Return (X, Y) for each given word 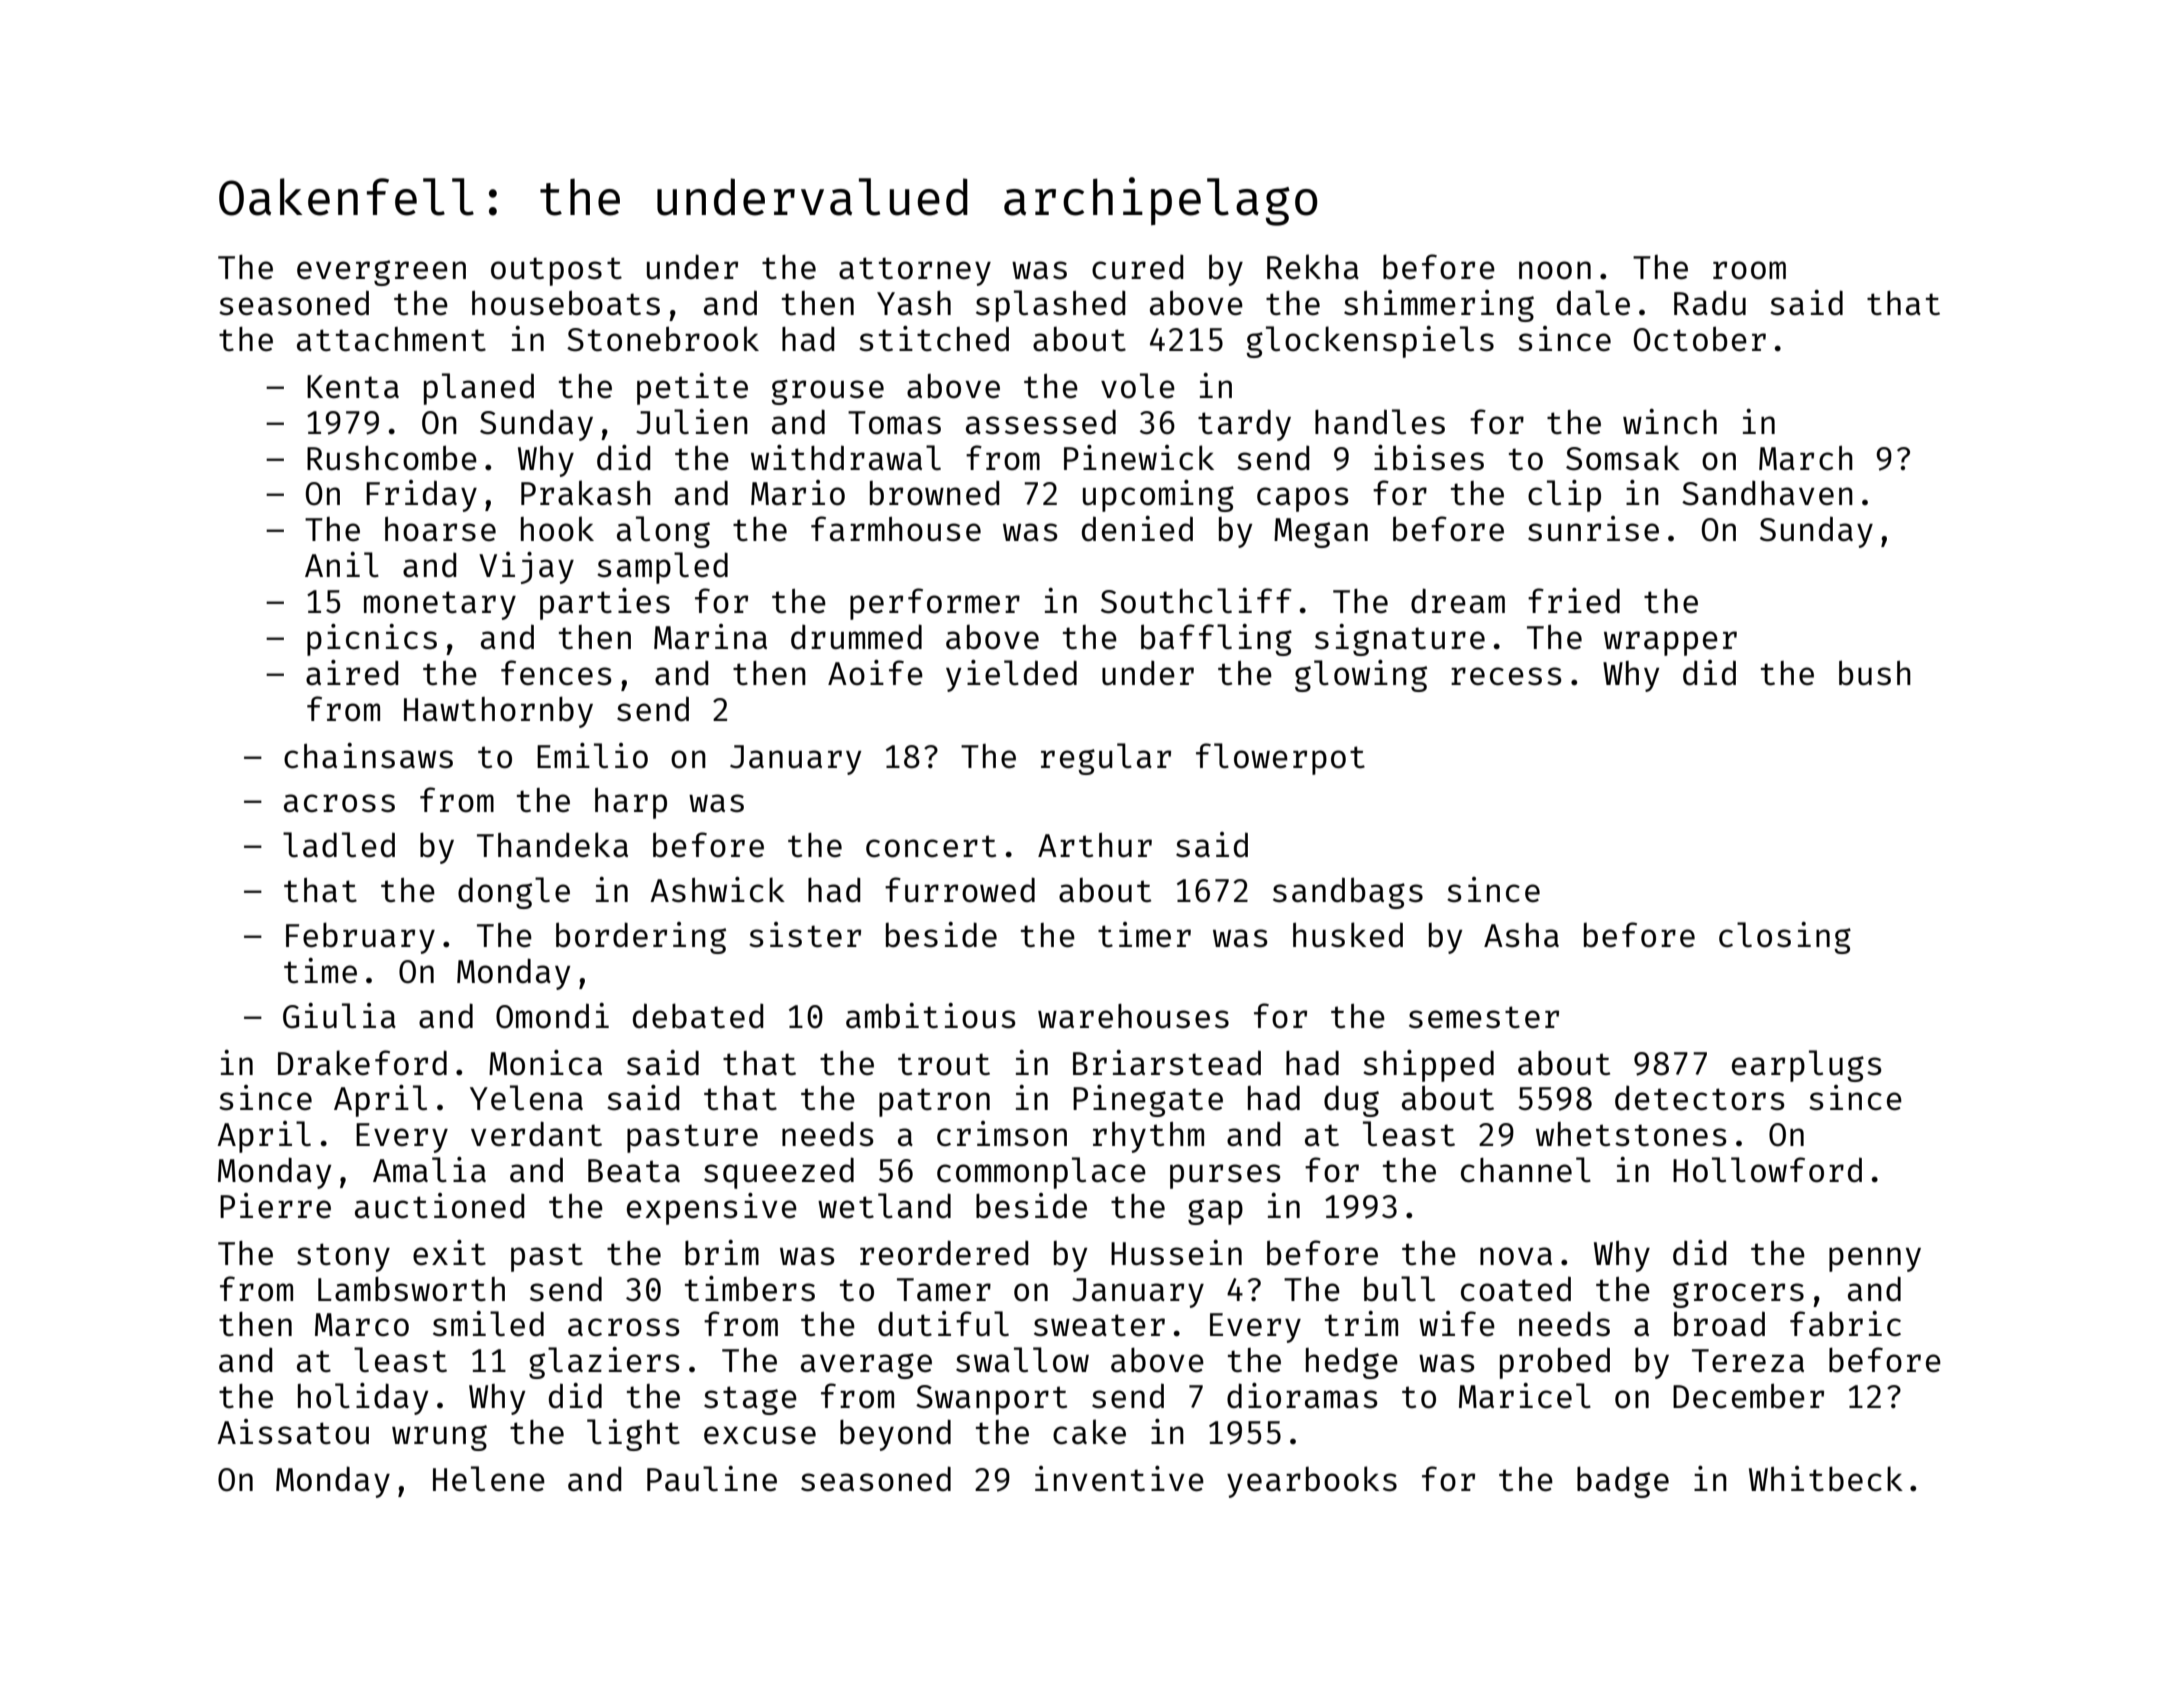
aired (352, 673)
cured (1137, 267)
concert (931, 846)
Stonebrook (663, 339)
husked (1348, 935)
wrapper (1670, 643)
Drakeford (362, 1063)
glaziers (604, 1363)
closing (1785, 938)
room (1749, 270)
